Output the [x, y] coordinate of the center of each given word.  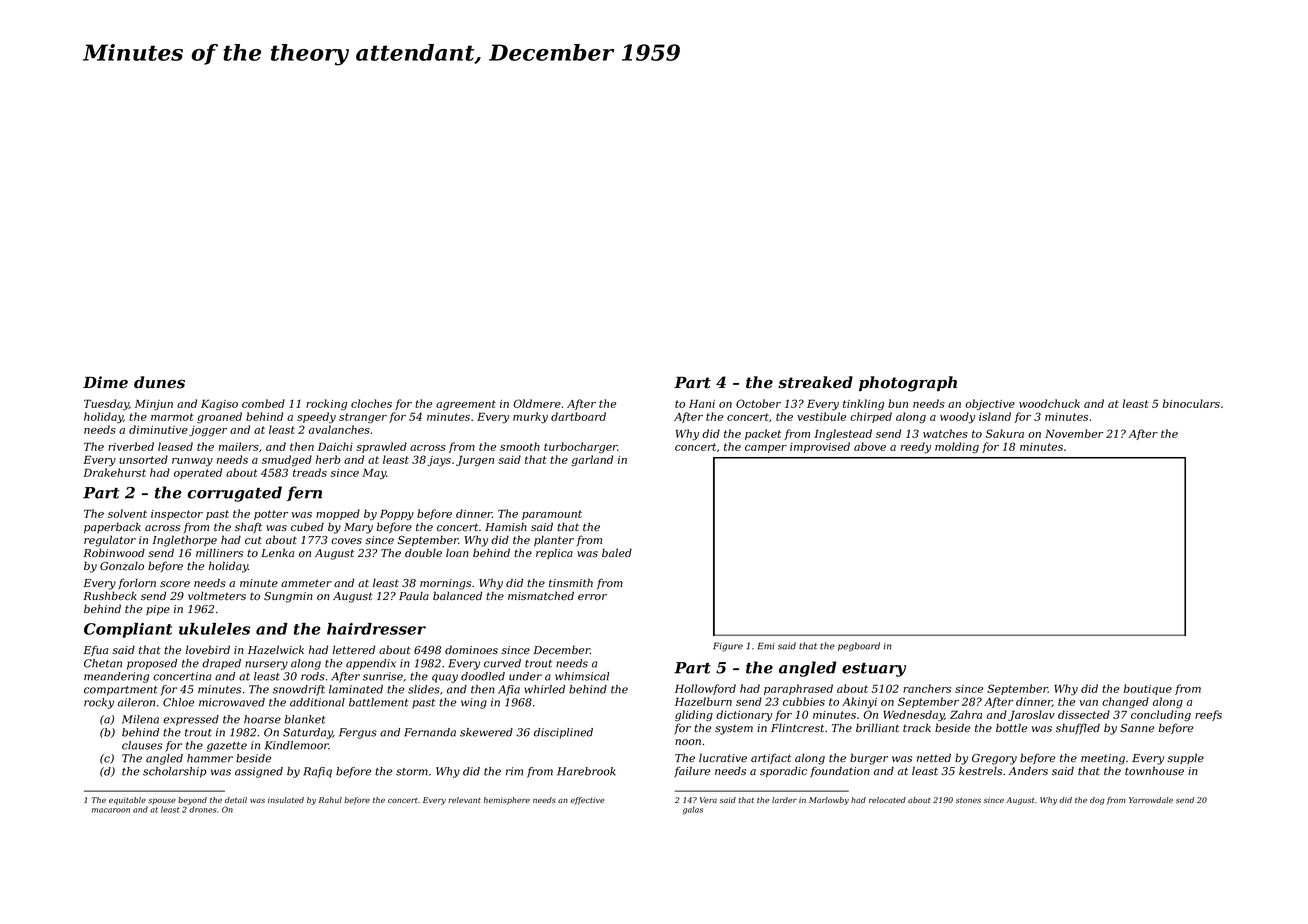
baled [617, 552]
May [374, 474]
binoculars [1191, 403]
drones [202, 809]
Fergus [358, 733]
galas [693, 810]
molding [957, 448]
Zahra [966, 714]
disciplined [563, 733]
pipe [158, 610]
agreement [466, 405]
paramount [552, 515]
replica [554, 553]
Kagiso [219, 404]
